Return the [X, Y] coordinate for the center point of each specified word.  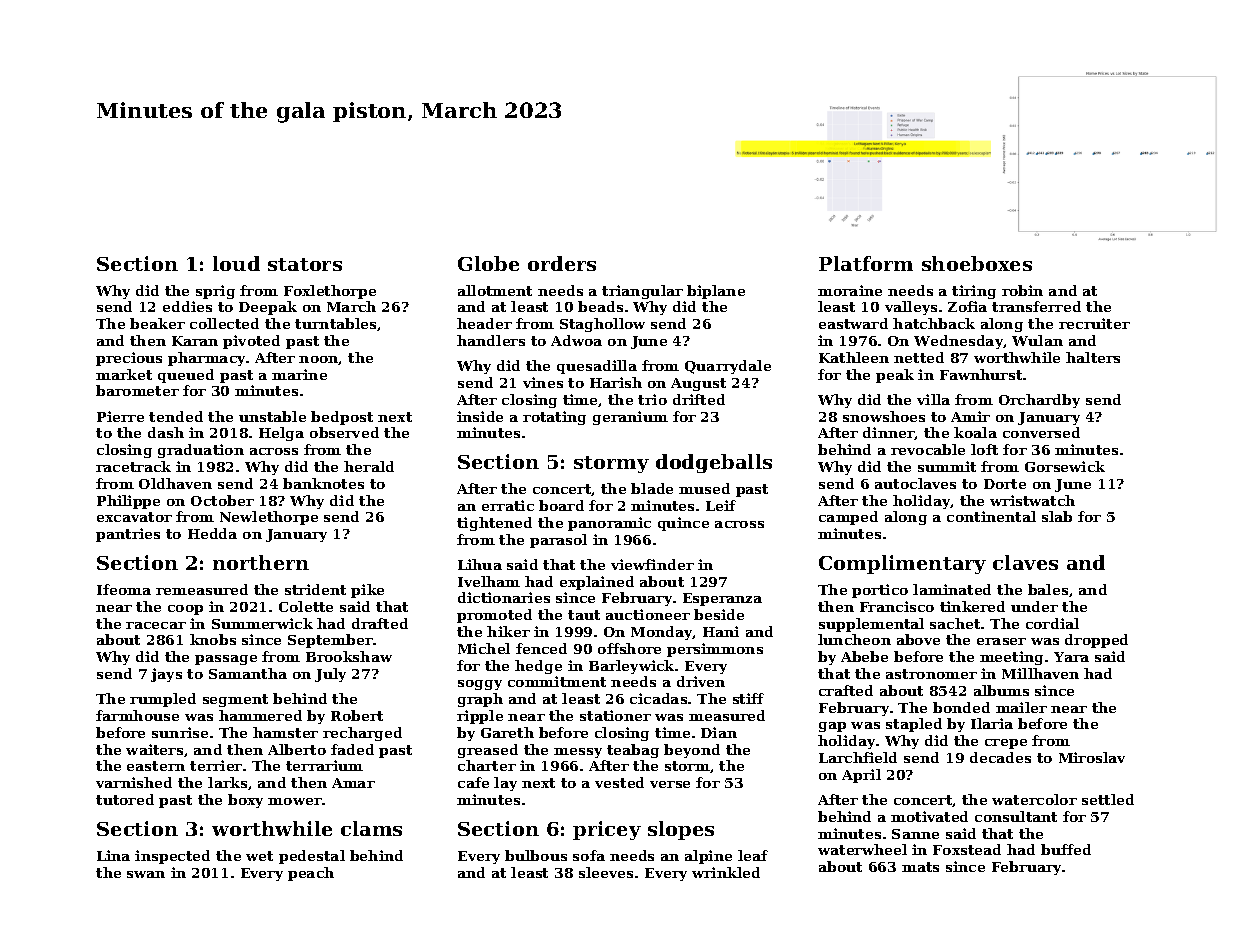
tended [176, 416]
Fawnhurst [981, 374]
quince [683, 524]
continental [991, 516]
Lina [113, 855]
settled [1108, 799]
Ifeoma [124, 589]
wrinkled [726, 872]
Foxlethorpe [330, 292]
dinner [889, 433]
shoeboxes [977, 263]
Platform [866, 263]
